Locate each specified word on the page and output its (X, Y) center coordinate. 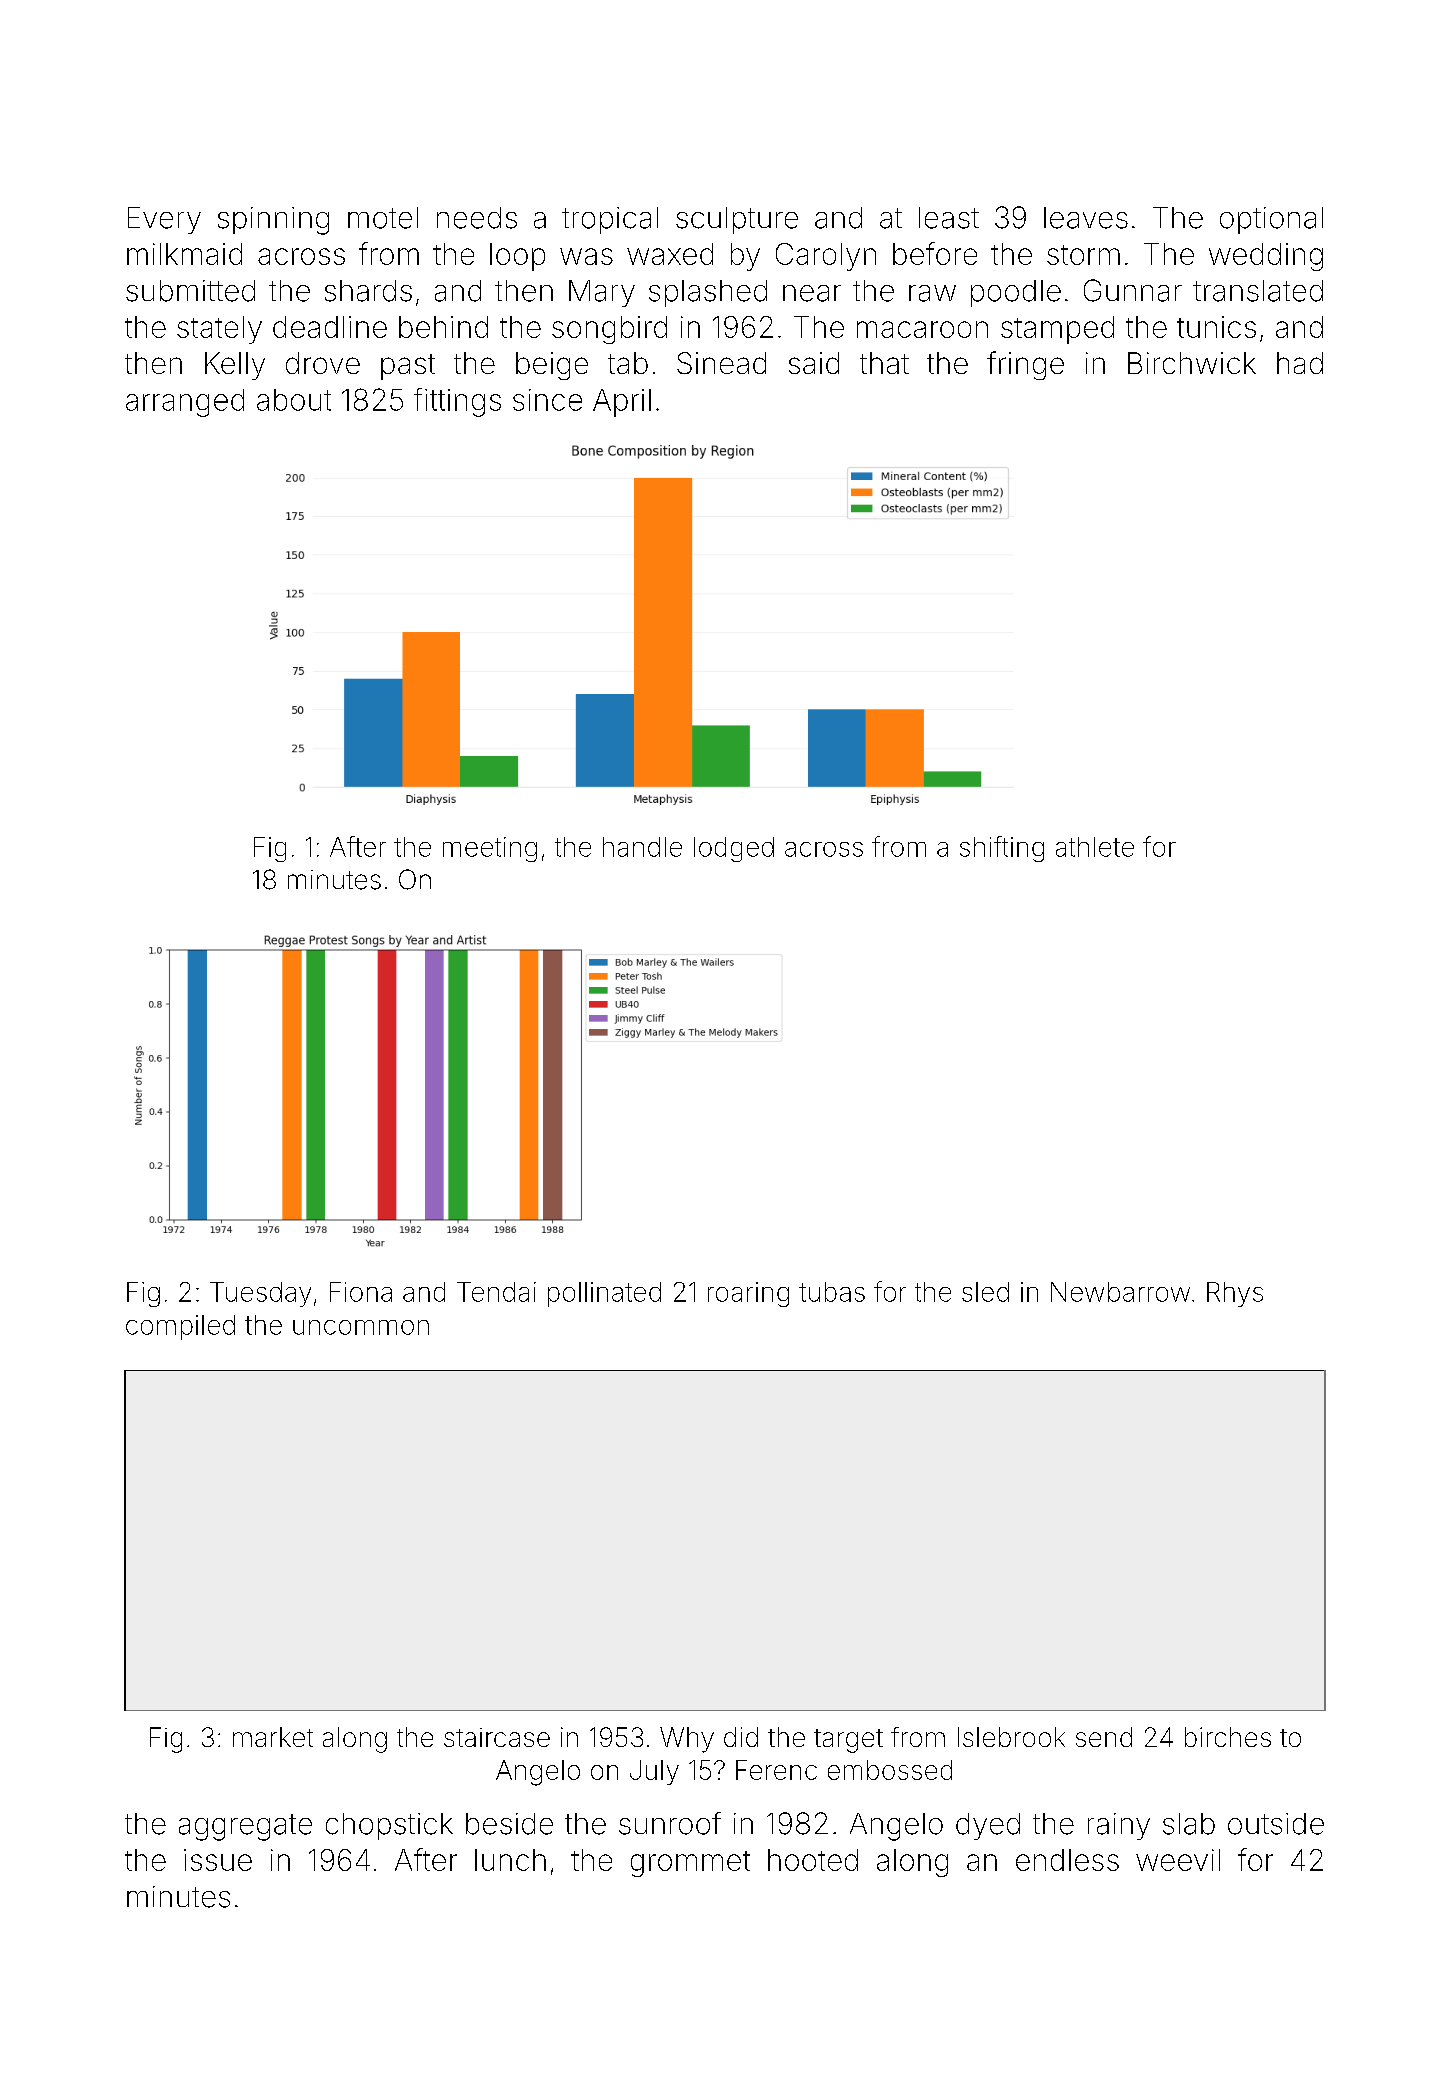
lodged (734, 849)
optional (1271, 220)
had (1300, 363)
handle (642, 847)
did (741, 1737)
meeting (490, 849)
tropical (610, 220)
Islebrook (1011, 1737)
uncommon (361, 1327)
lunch (510, 1860)
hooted (813, 1860)
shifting (1002, 849)
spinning (273, 221)
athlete (1095, 847)
